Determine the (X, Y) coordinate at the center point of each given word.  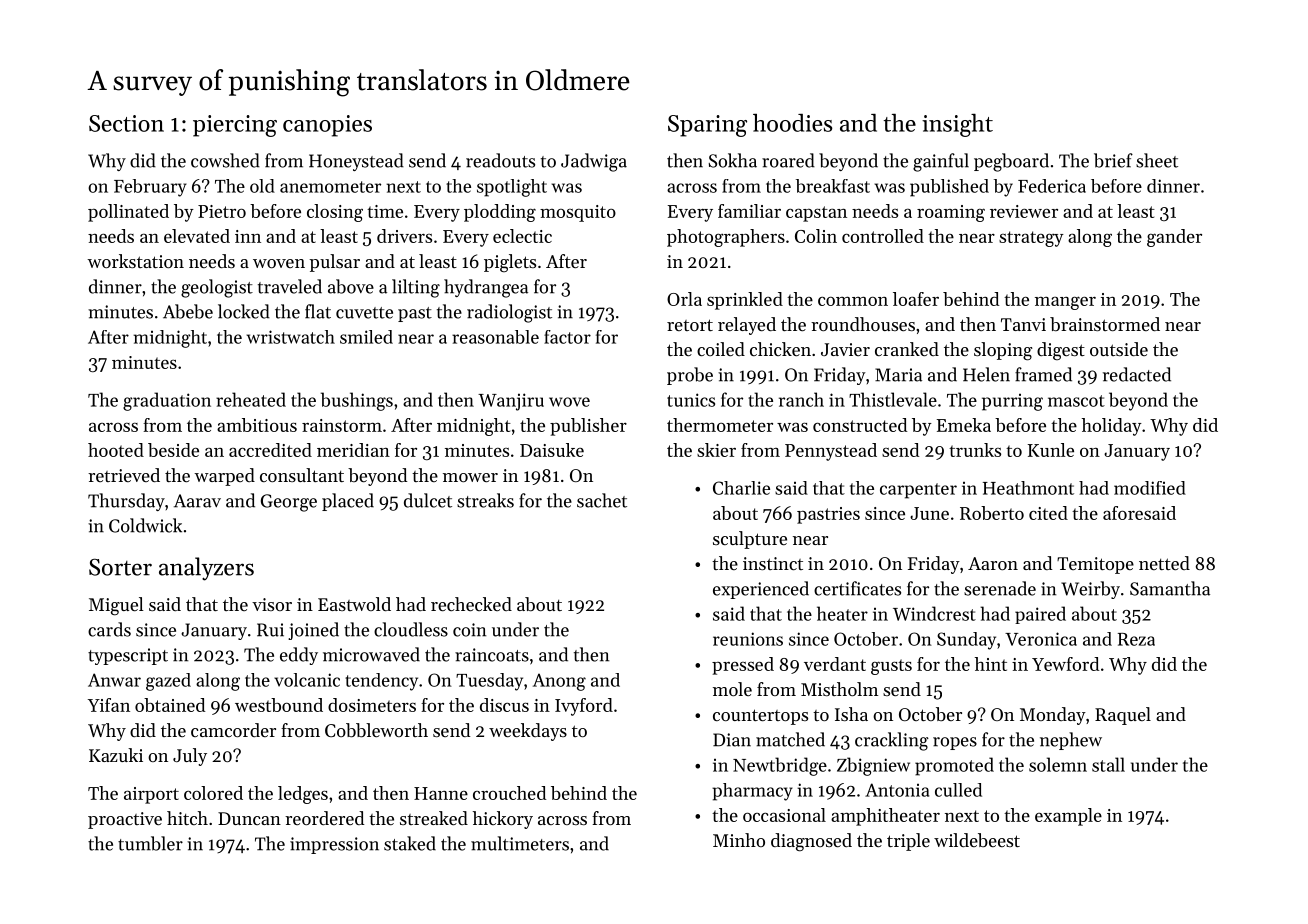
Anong (559, 682)
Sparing (707, 126)
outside (1119, 349)
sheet (1157, 160)
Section (126, 123)
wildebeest (977, 840)
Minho (739, 840)
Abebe (188, 311)
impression (334, 845)
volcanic (307, 680)
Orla (684, 299)
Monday (1053, 716)
